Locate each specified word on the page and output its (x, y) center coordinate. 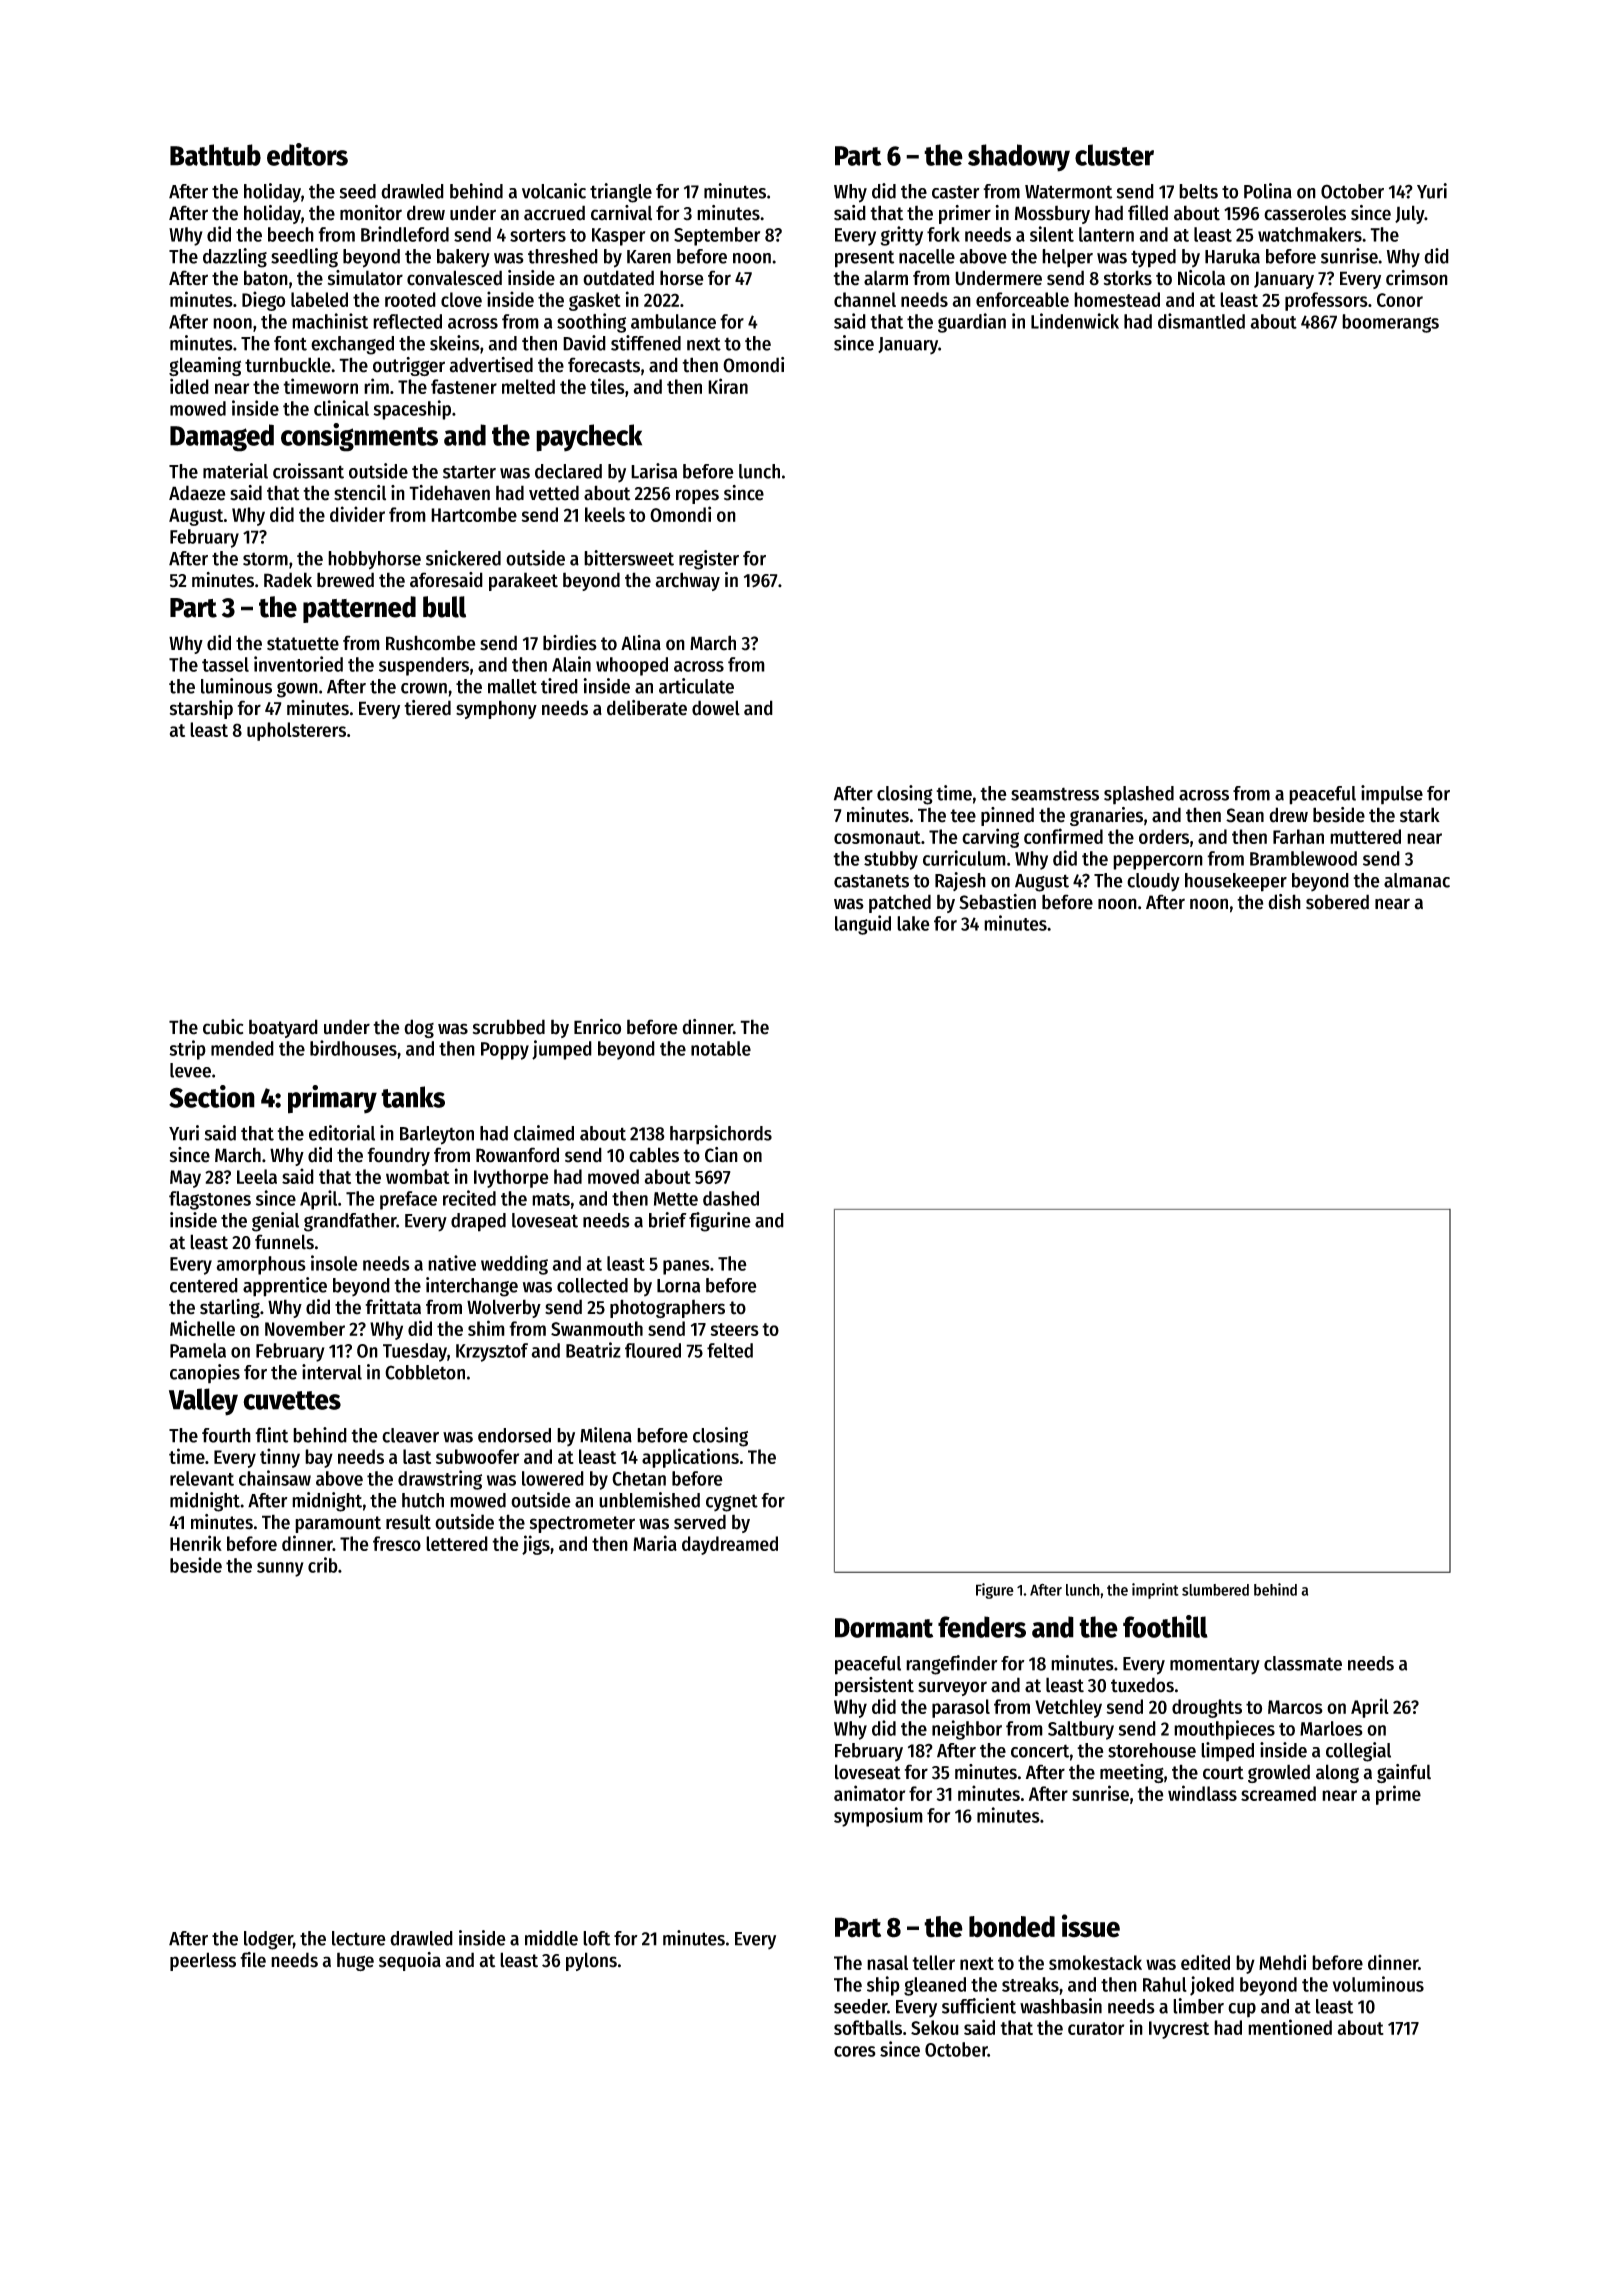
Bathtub (215, 155)
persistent (874, 1686)
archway (687, 581)
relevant (202, 1478)
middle (551, 1938)
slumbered (1215, 1590)
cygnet (732, 1503)
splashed (1139, 795)
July (1410, 214)
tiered (427, 708)
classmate (1303, 1663)
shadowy (1019, 158)
